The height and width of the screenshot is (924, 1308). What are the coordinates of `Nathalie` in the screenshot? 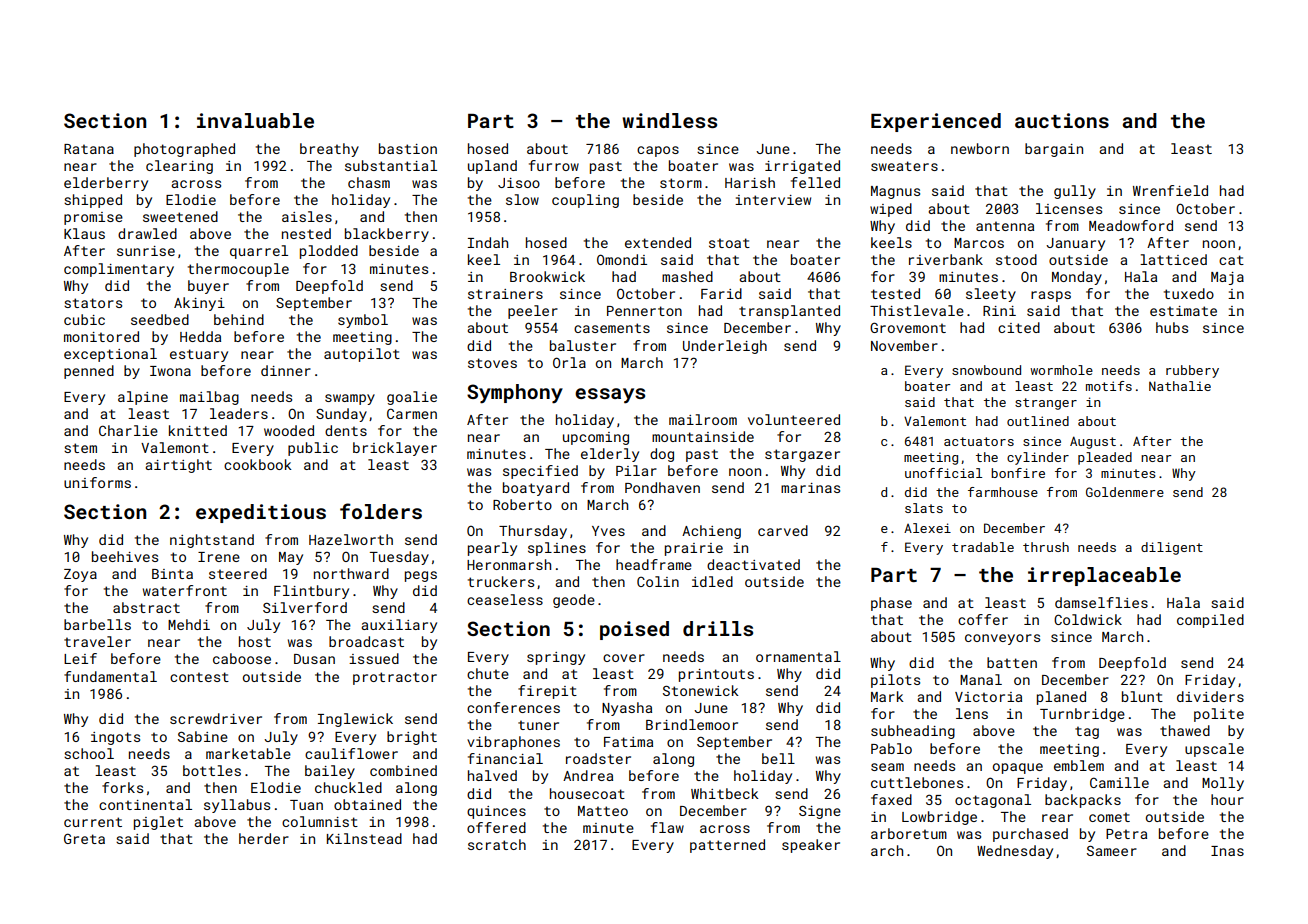 It's located at (1180, 386).
